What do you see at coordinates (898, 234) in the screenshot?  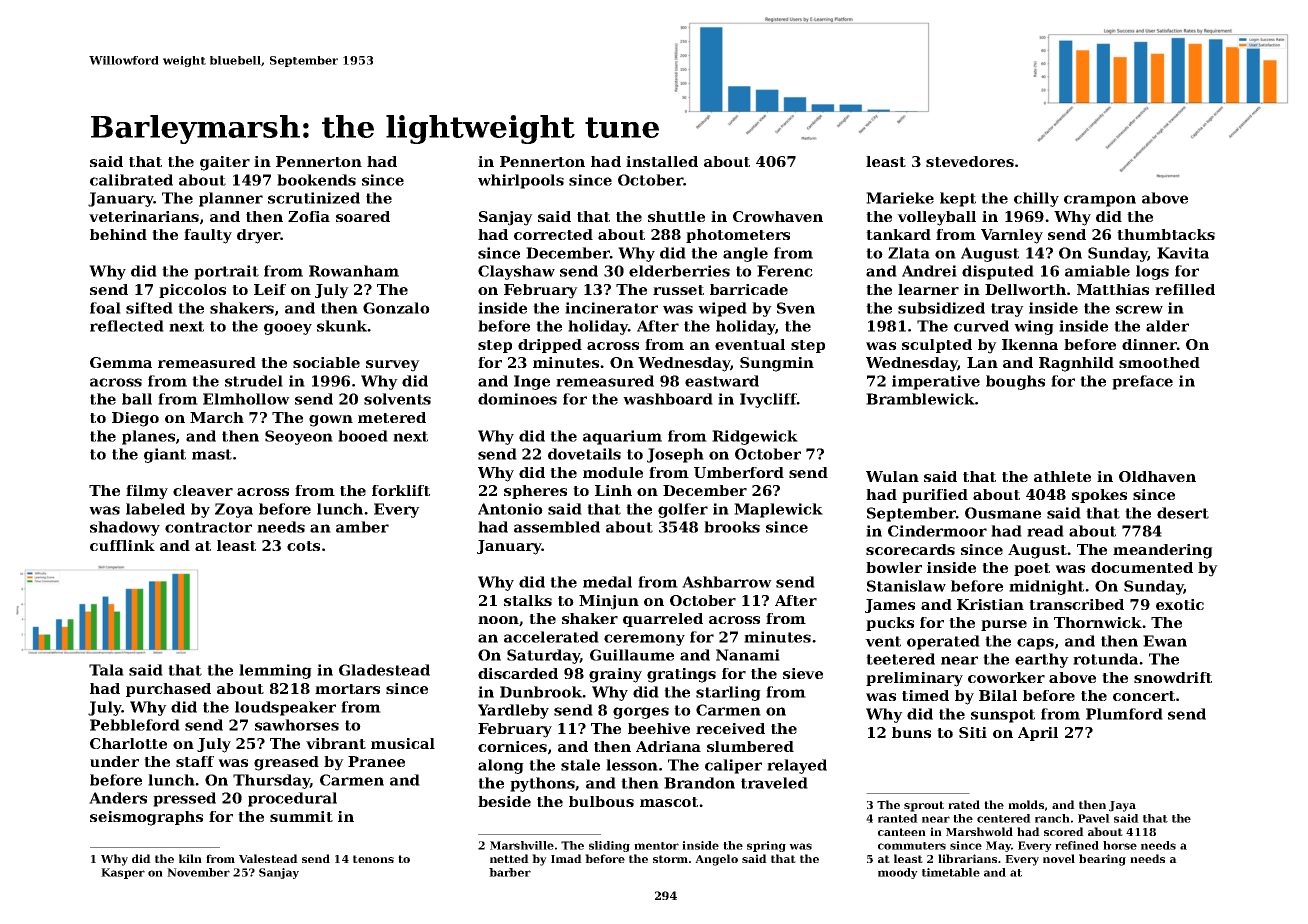 I see `tankard` at bounding box center [898, 234].
